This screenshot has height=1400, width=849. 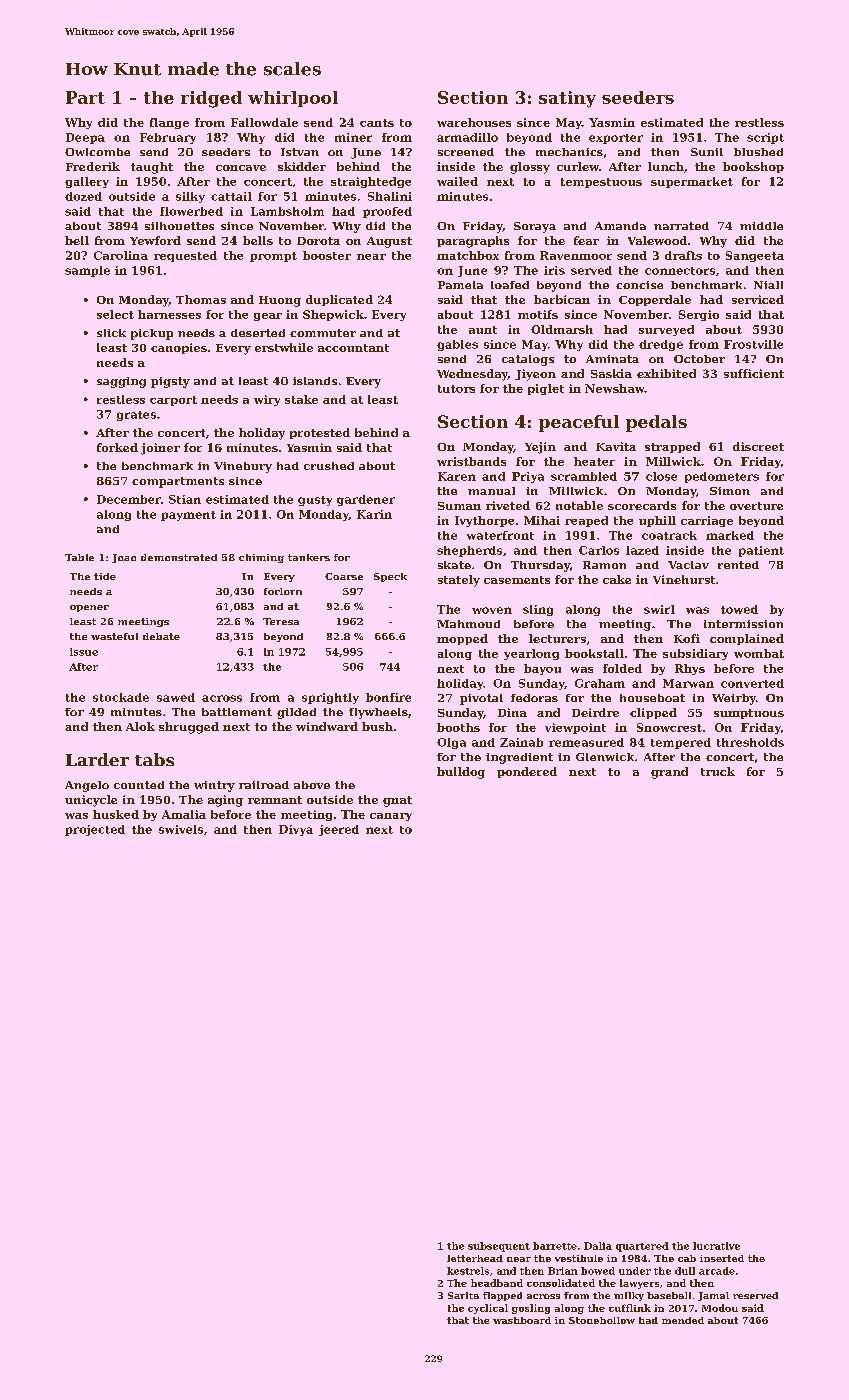 I want to click on ridged, so click(x=211, y=99).
